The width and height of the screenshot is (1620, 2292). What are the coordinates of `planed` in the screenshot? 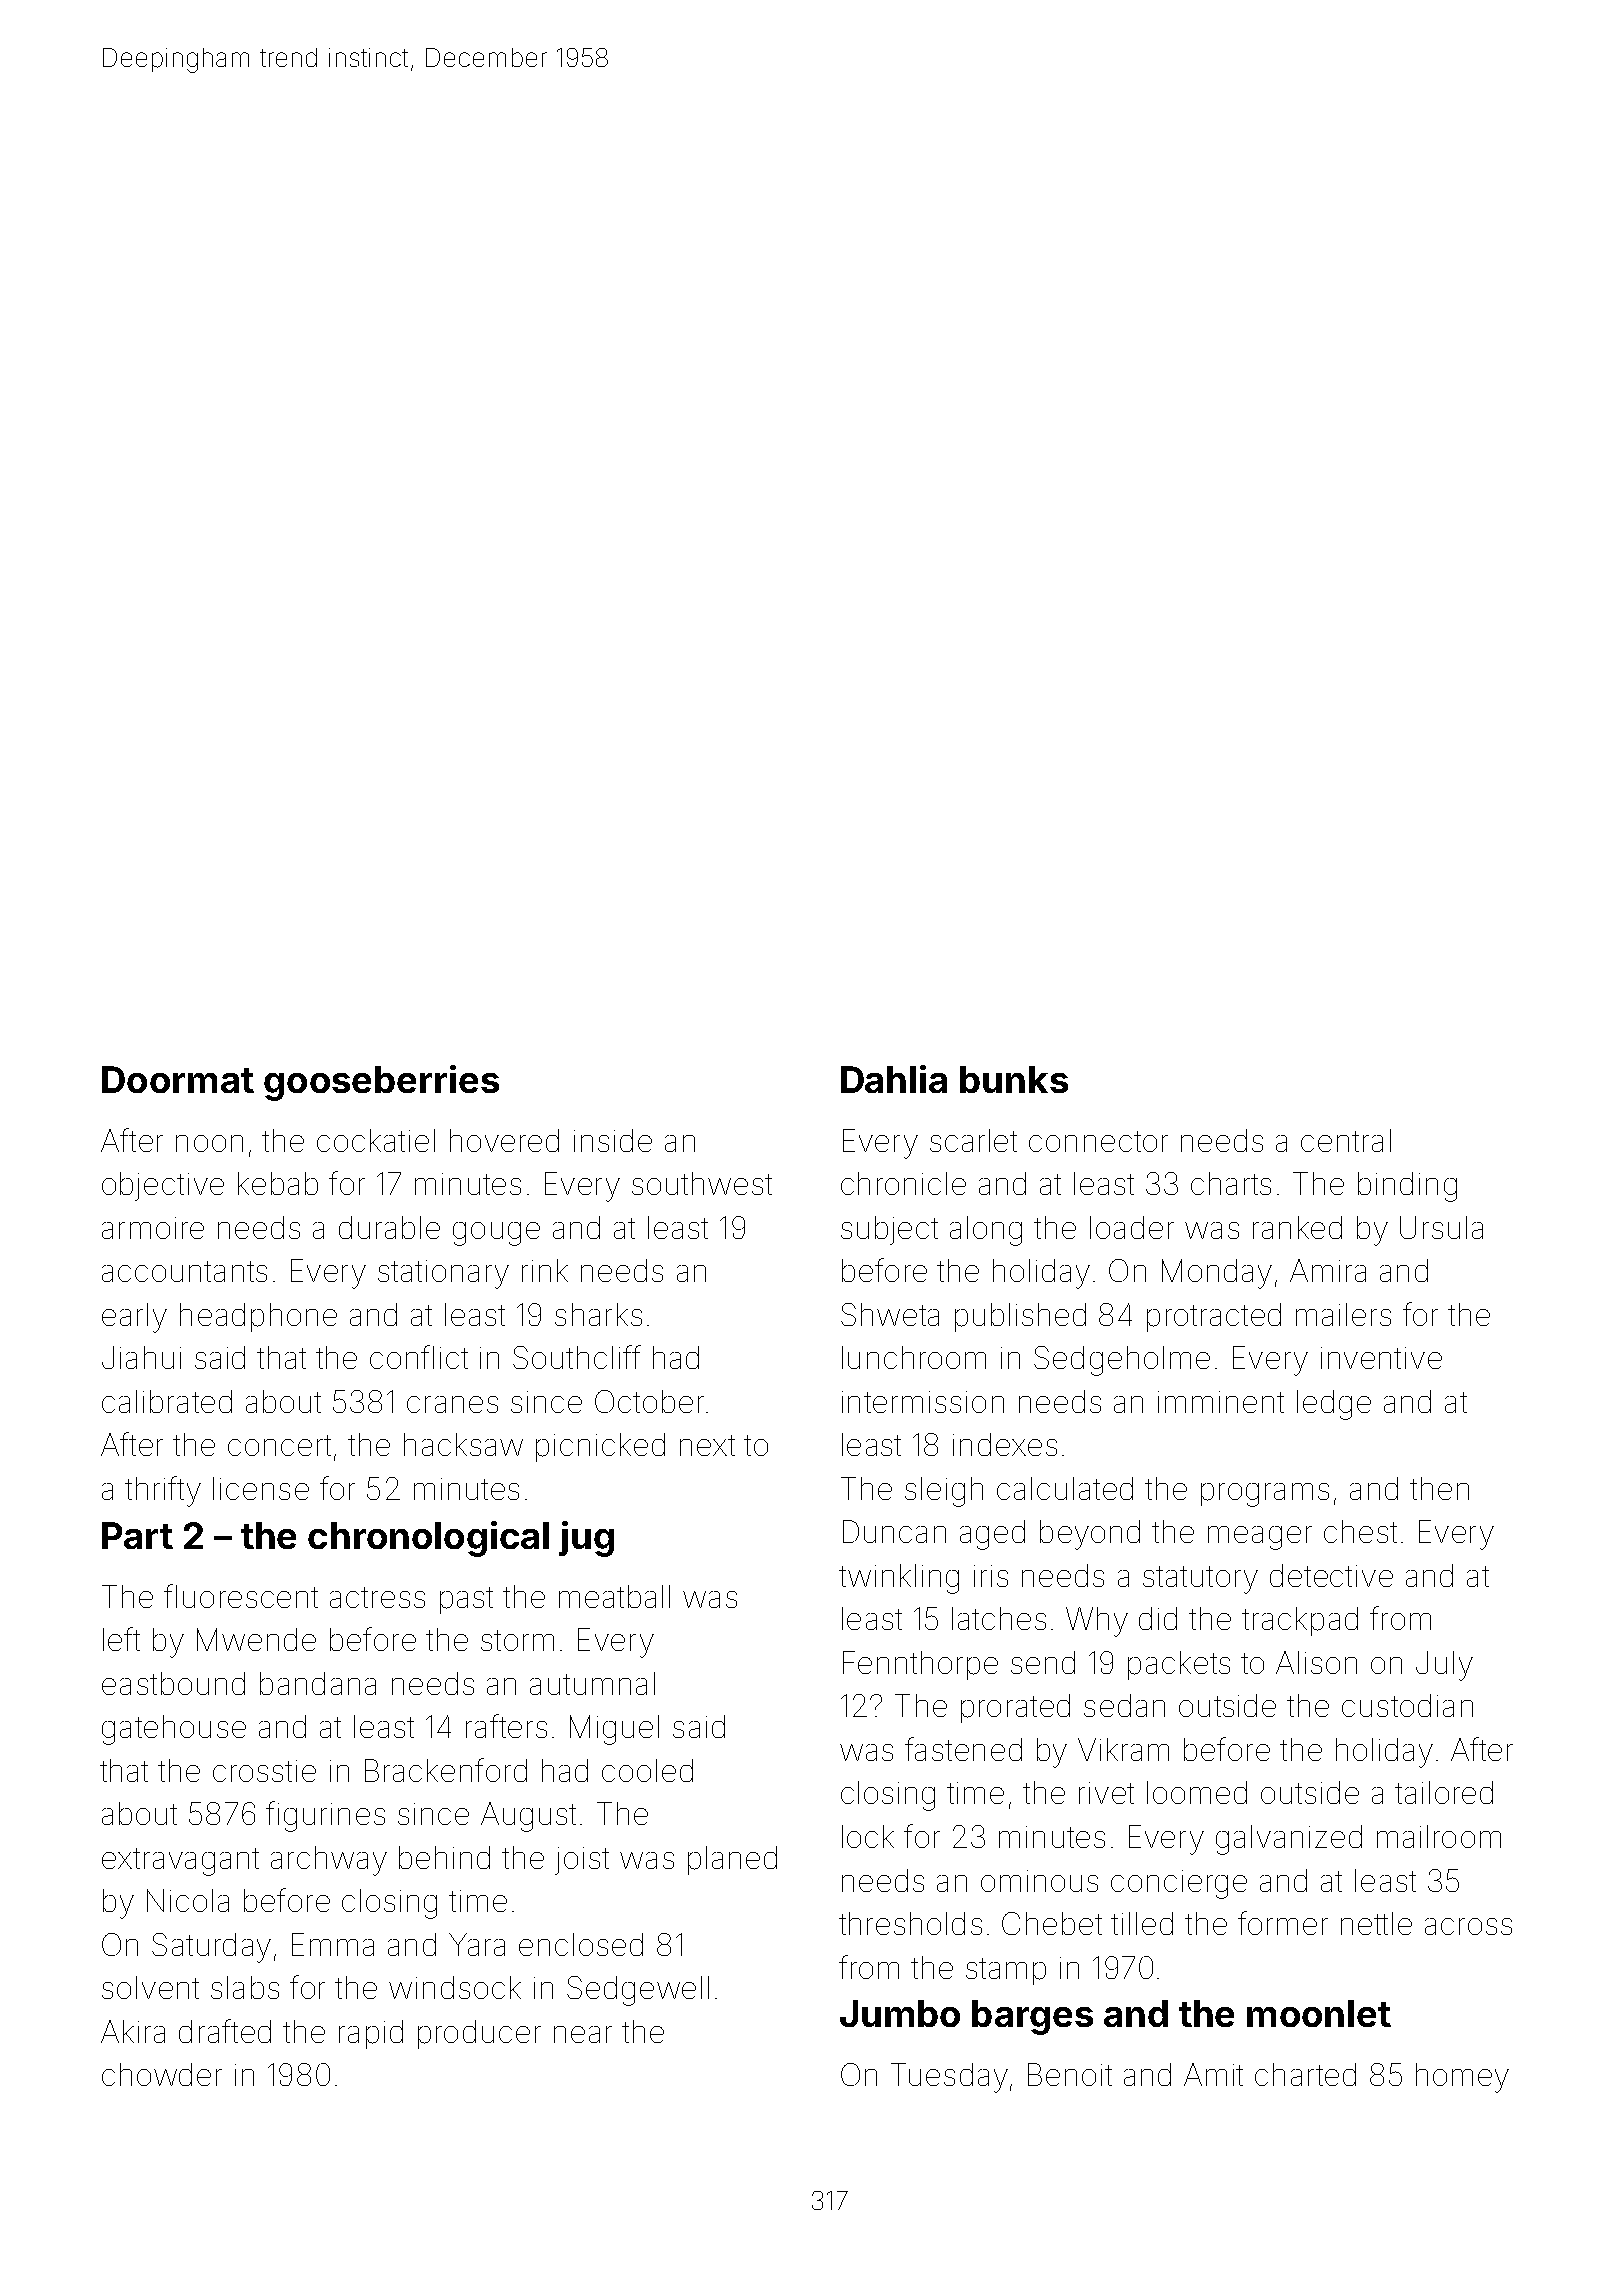 It's located at (732, 1860).
